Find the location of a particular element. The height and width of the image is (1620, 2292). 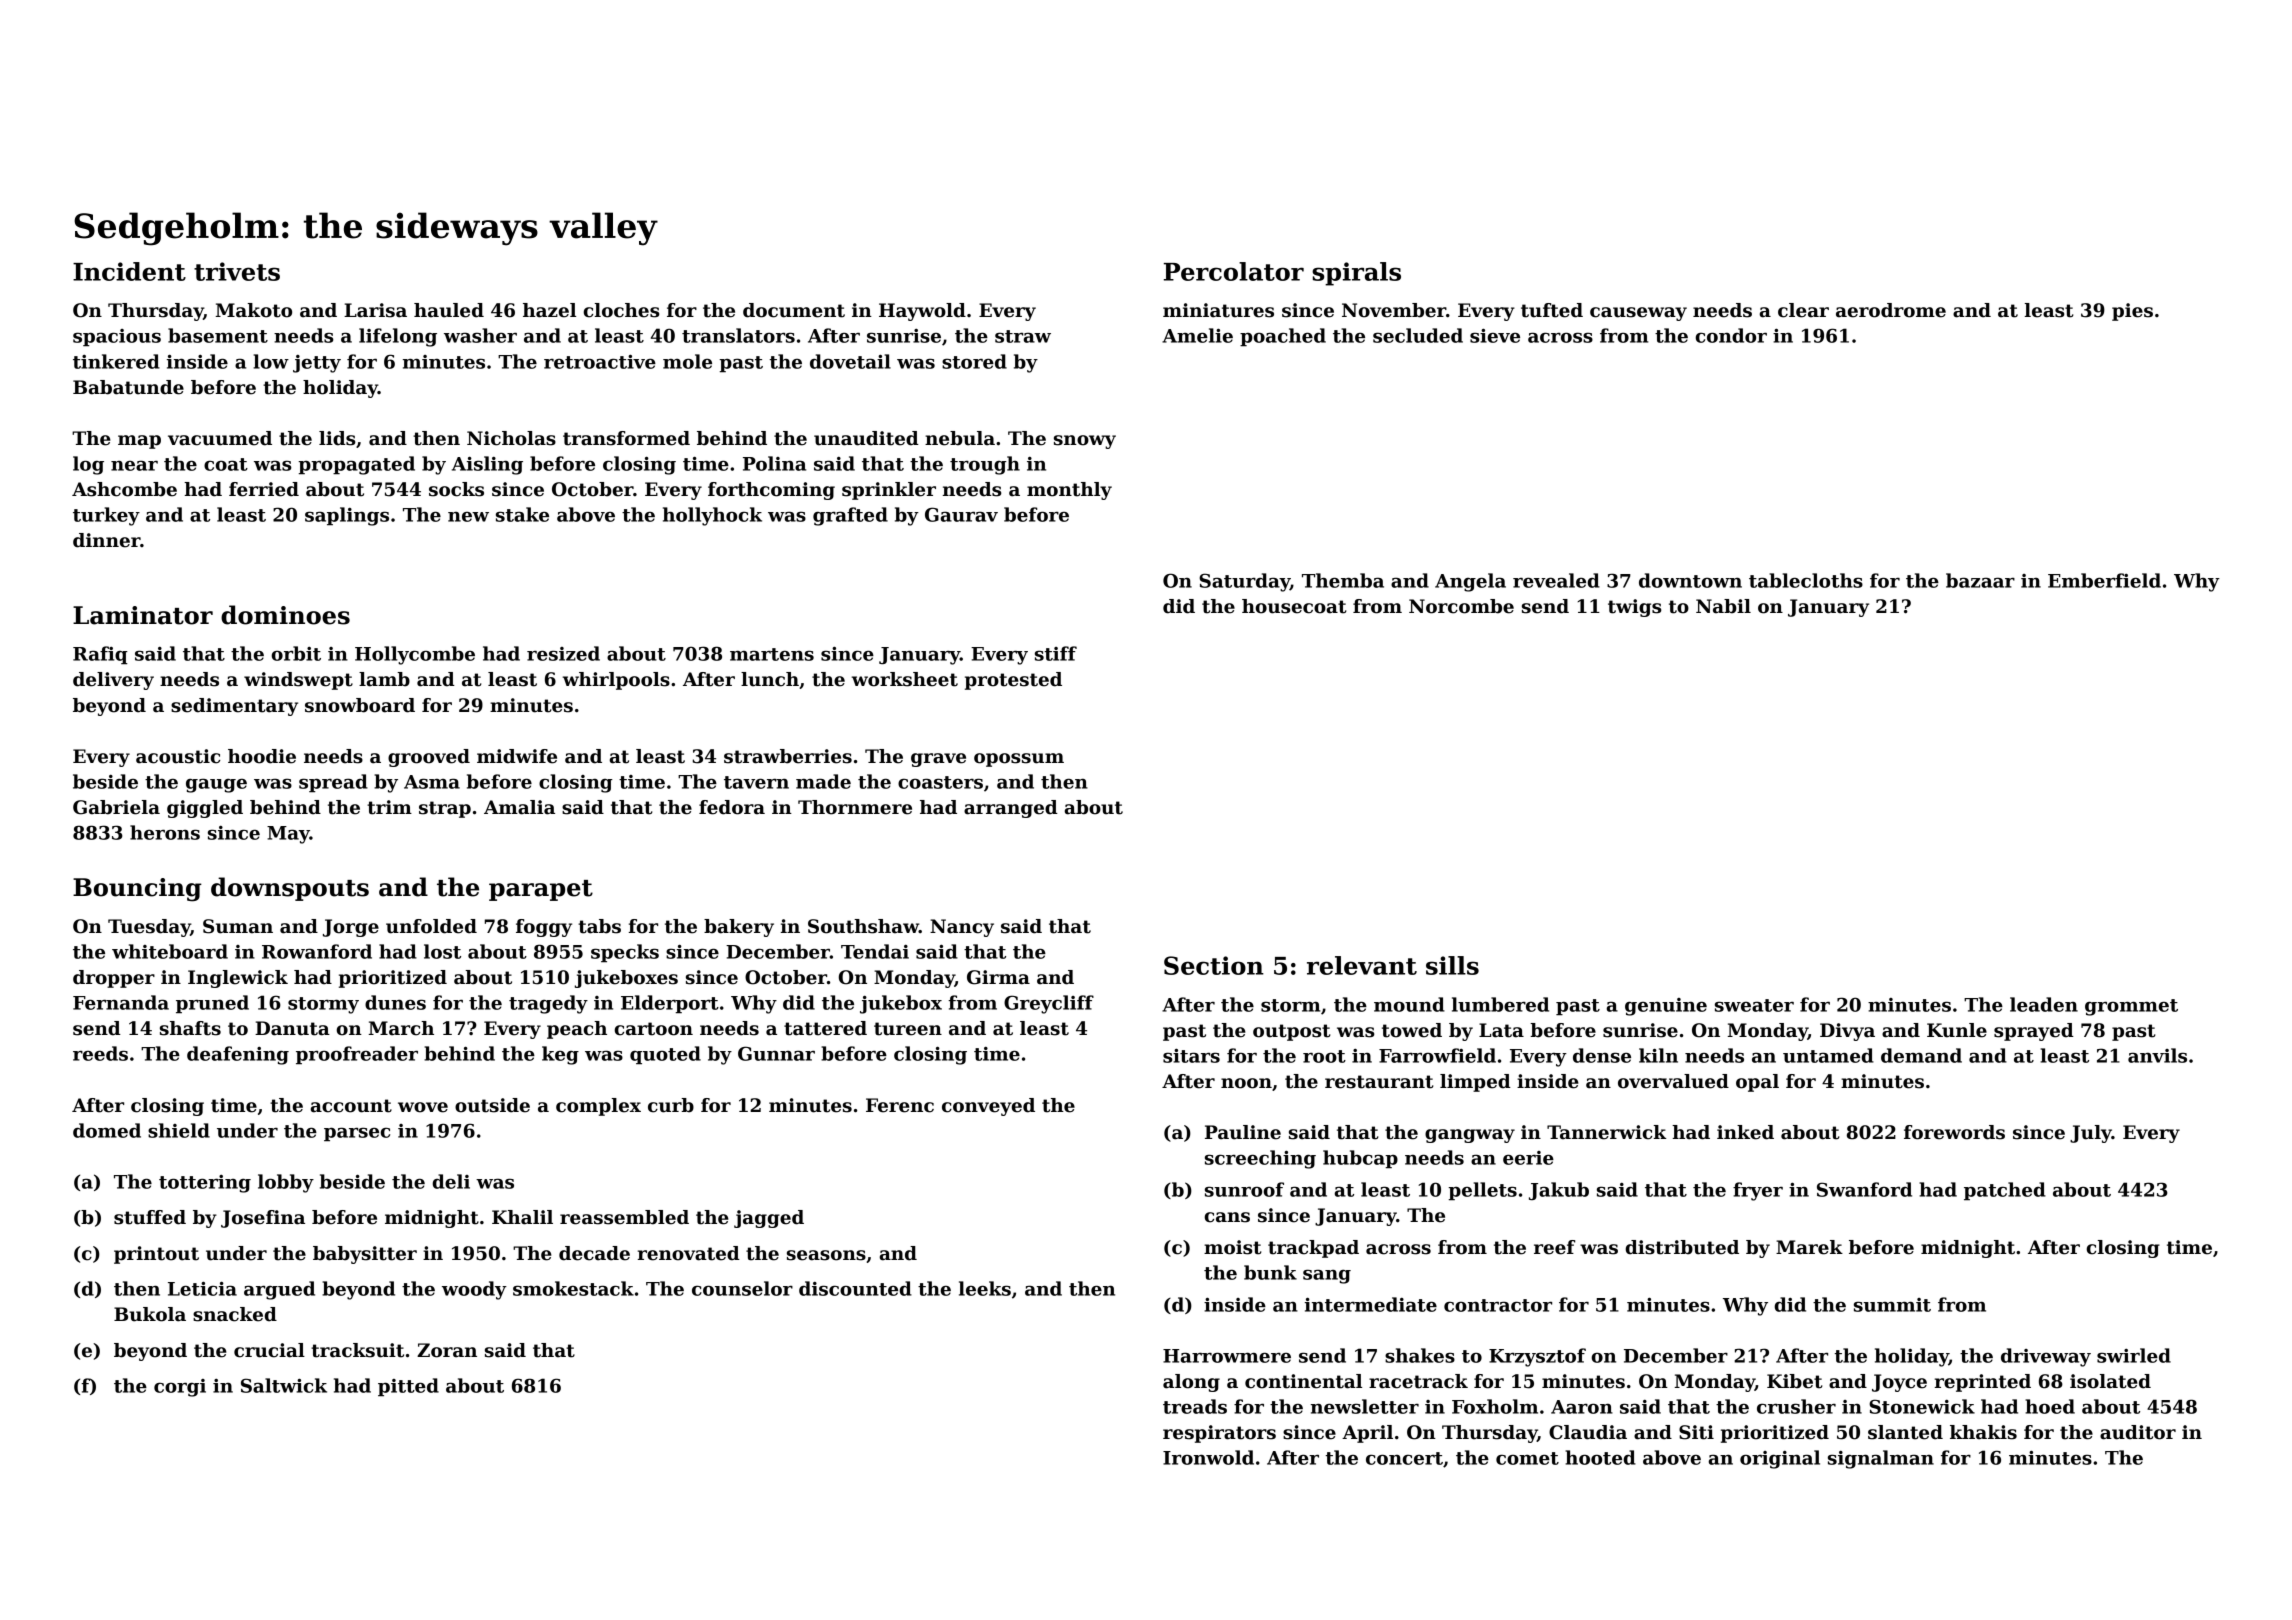

Percolator is located at coordinates (1234, 271).
